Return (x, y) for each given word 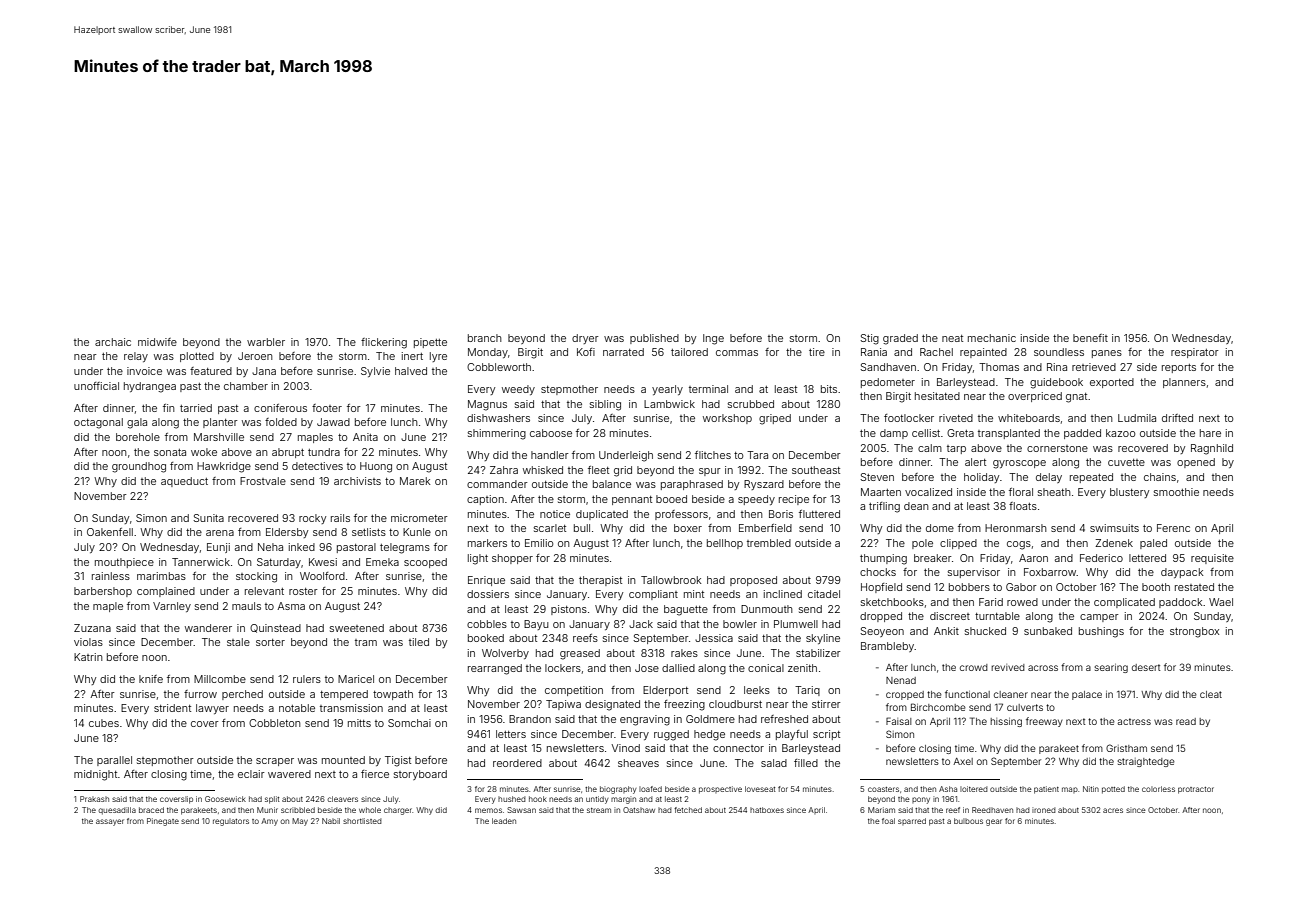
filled (806, 763)
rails (340, 518)
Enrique (486, 581)
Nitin (1091, 789)
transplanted (1009, 434)
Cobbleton (274, 723)
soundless (1059, 352)
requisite (1212, 559)
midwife (157, 342)
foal (888, 821)
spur (710, 472)
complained (166, 592)
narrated (623, 352)
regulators (231, 822)
